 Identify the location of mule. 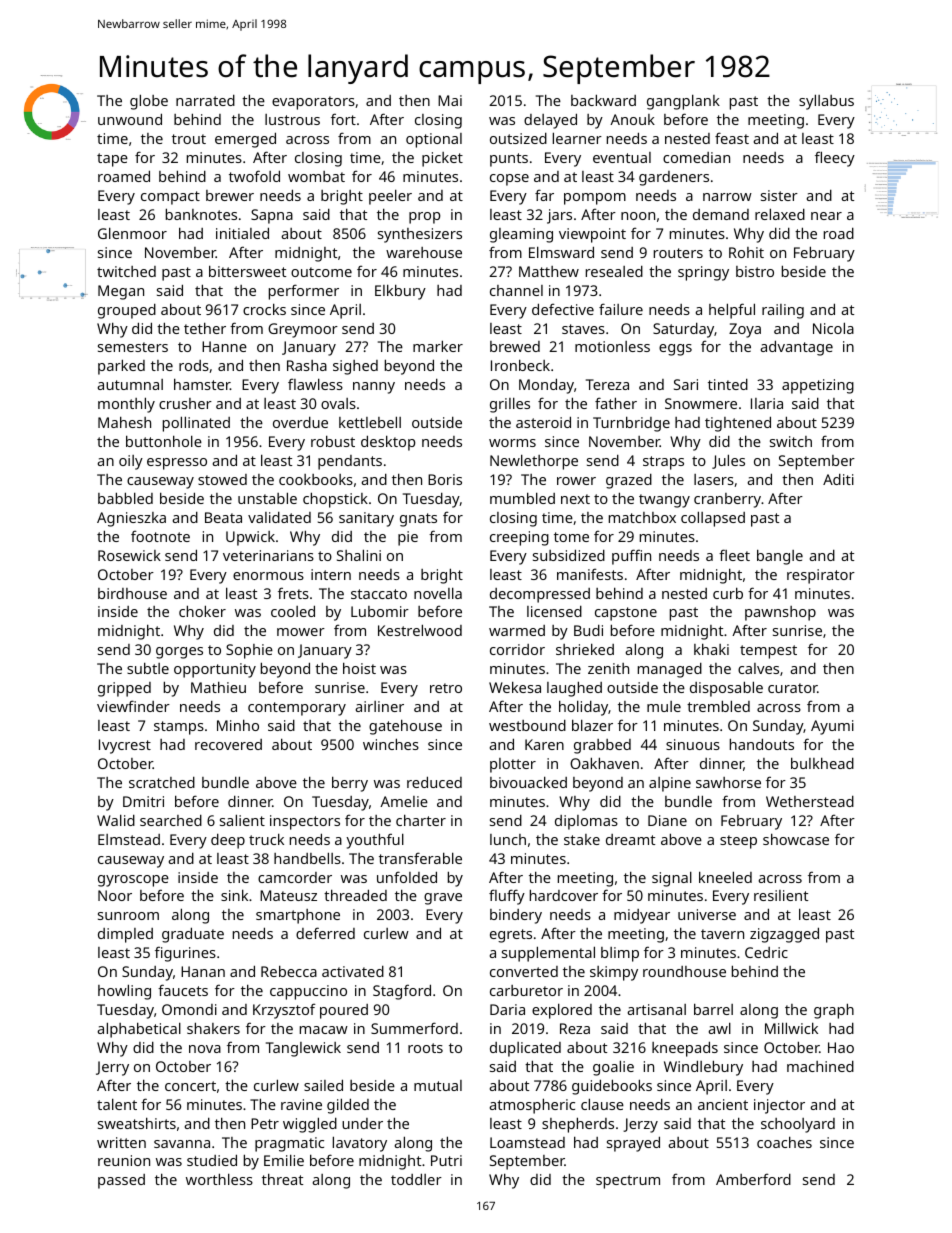
(664, 706).
